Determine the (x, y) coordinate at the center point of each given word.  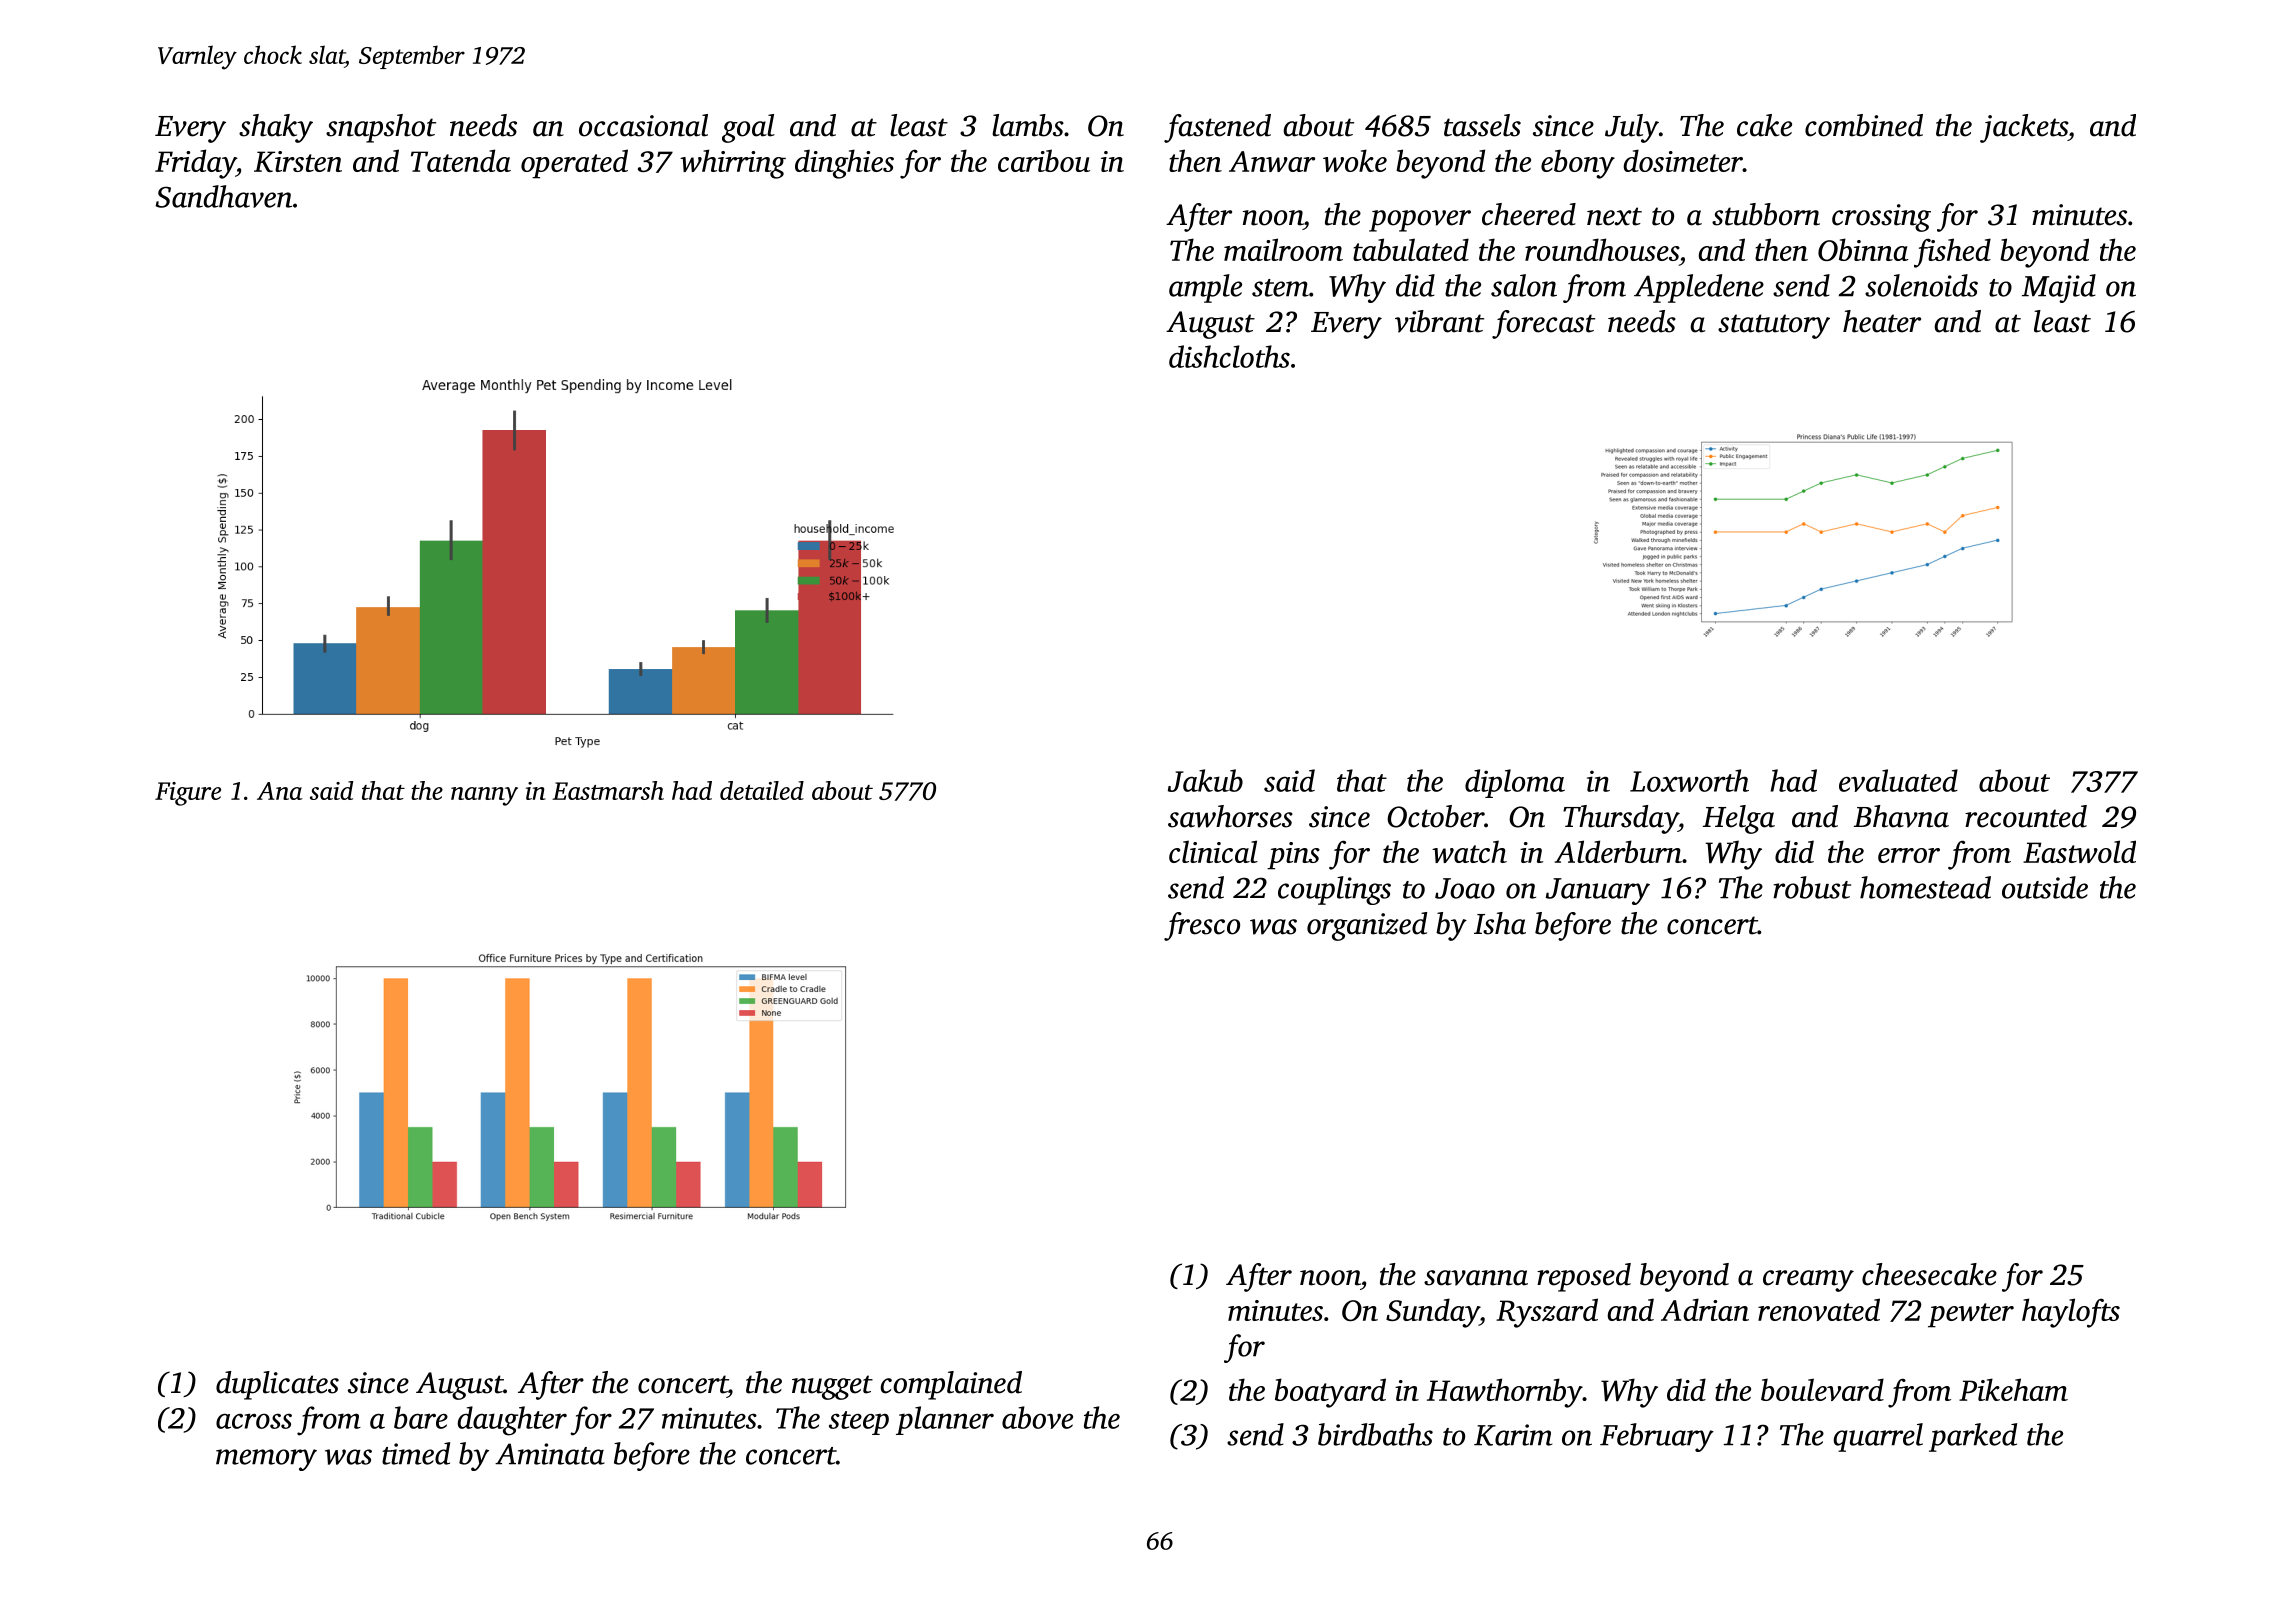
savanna (1476, 1278)
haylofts (2071, 1313)
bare (421, 1417)
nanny (484, 796)
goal (748, 128)
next (1614, 216)
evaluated (1898, 780)
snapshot (381, 128)
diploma (1515, 783)
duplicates (277, 1385)
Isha (1500, 923)
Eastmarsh (608, 790)
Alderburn (1618, 851)
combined (1864, 125)
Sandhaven (223, 196)
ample (1205, 288)
